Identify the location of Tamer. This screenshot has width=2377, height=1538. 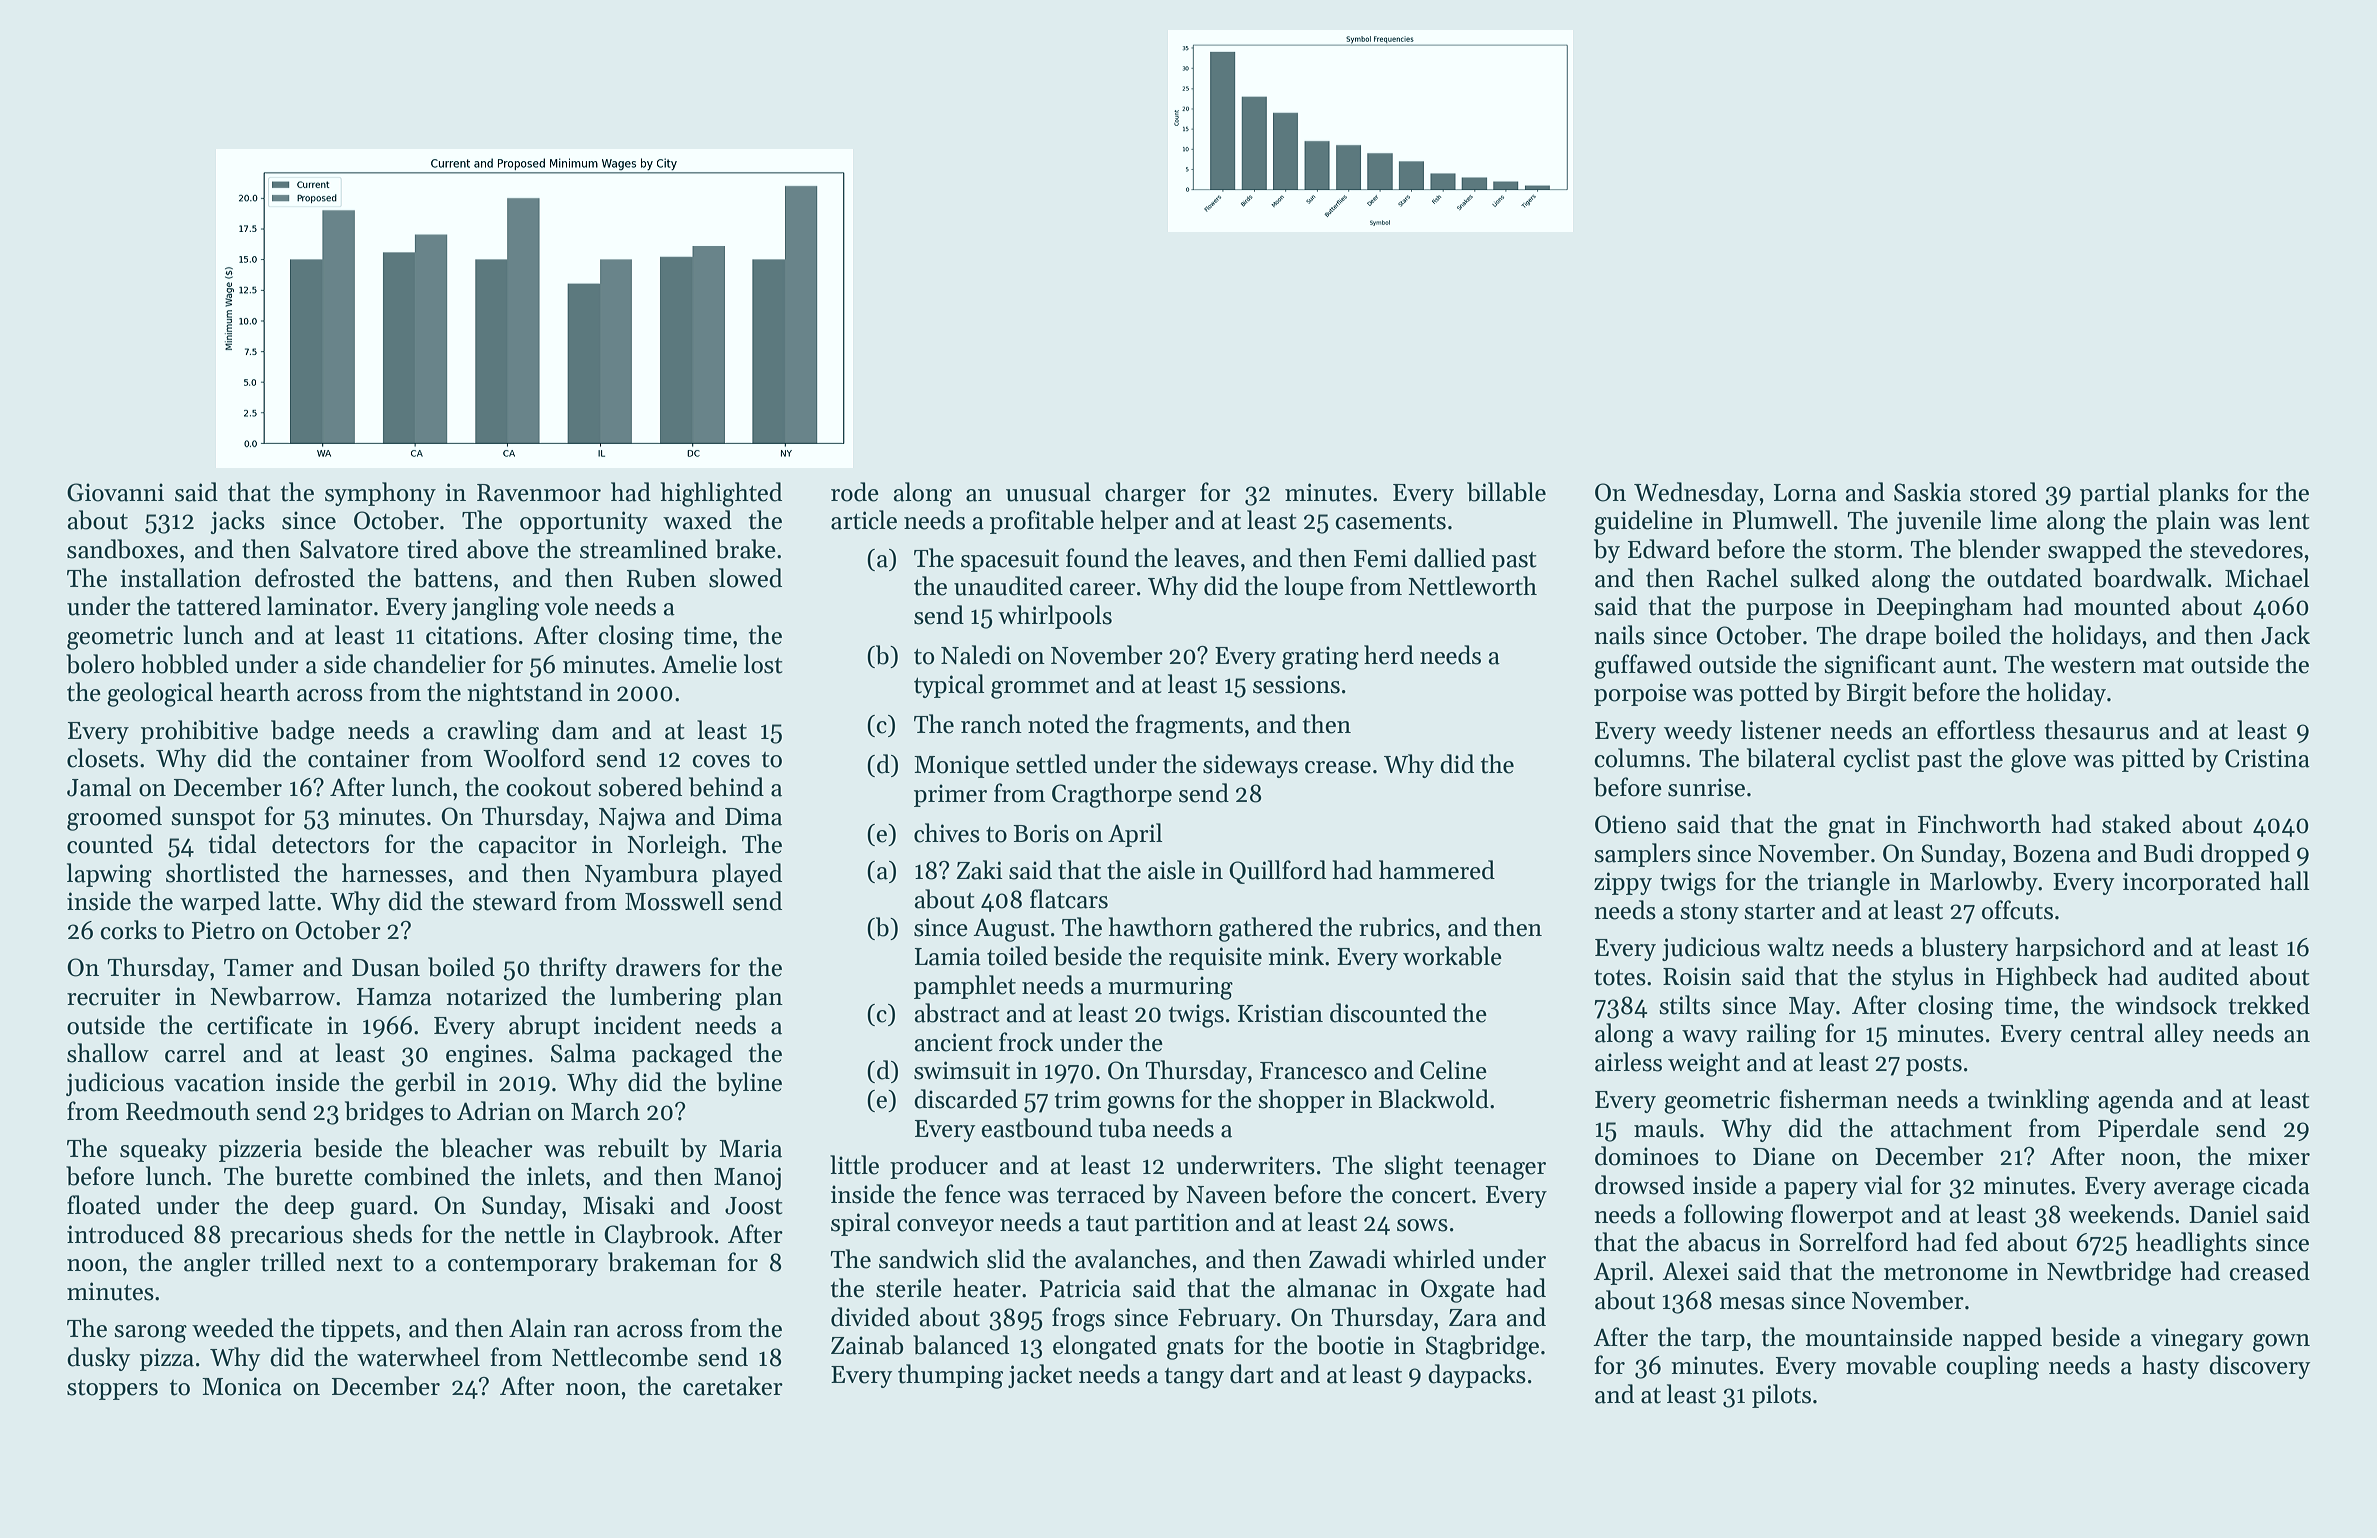
(259, 968).
